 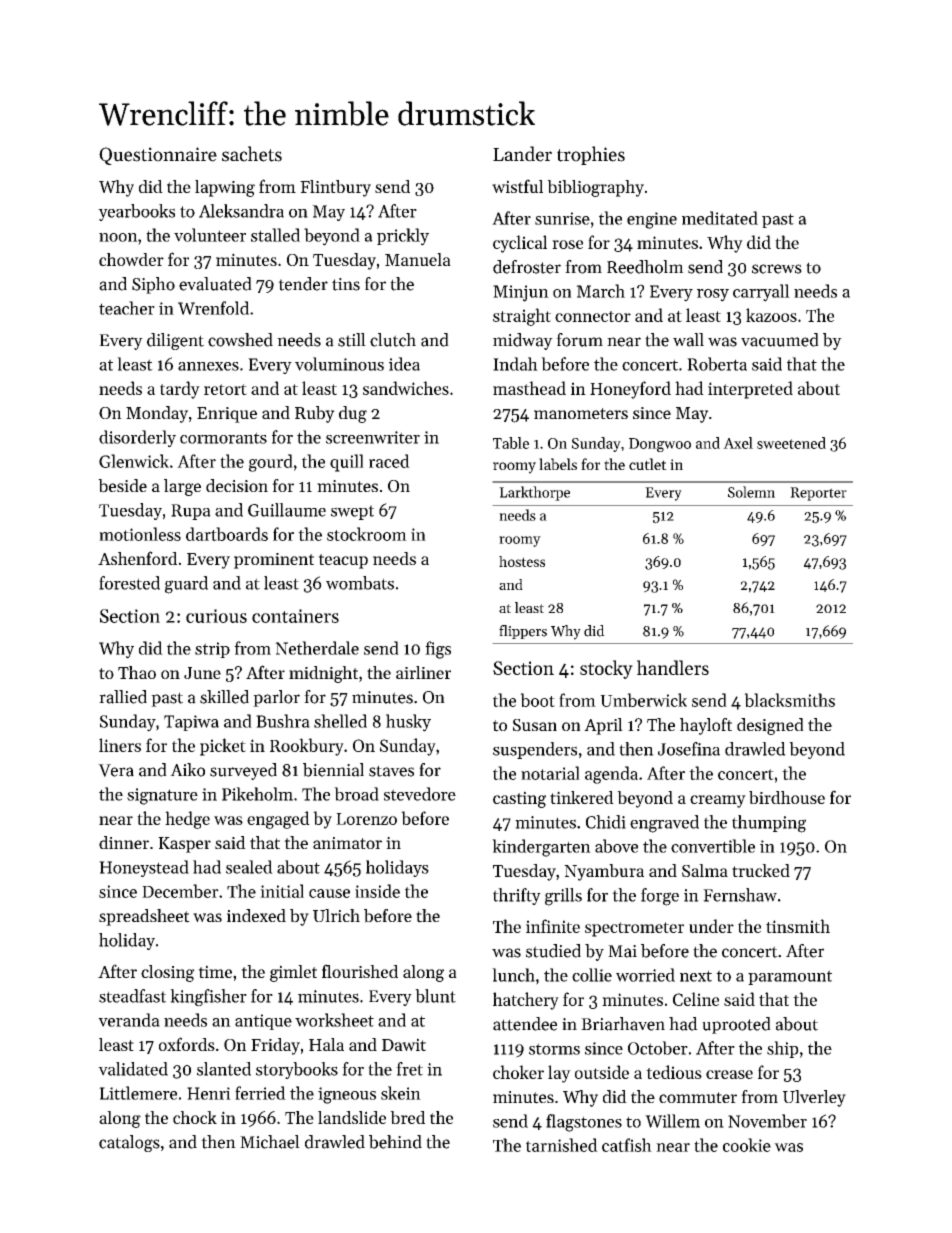 I want to click on catfish, so click(x=627, y=1145).
